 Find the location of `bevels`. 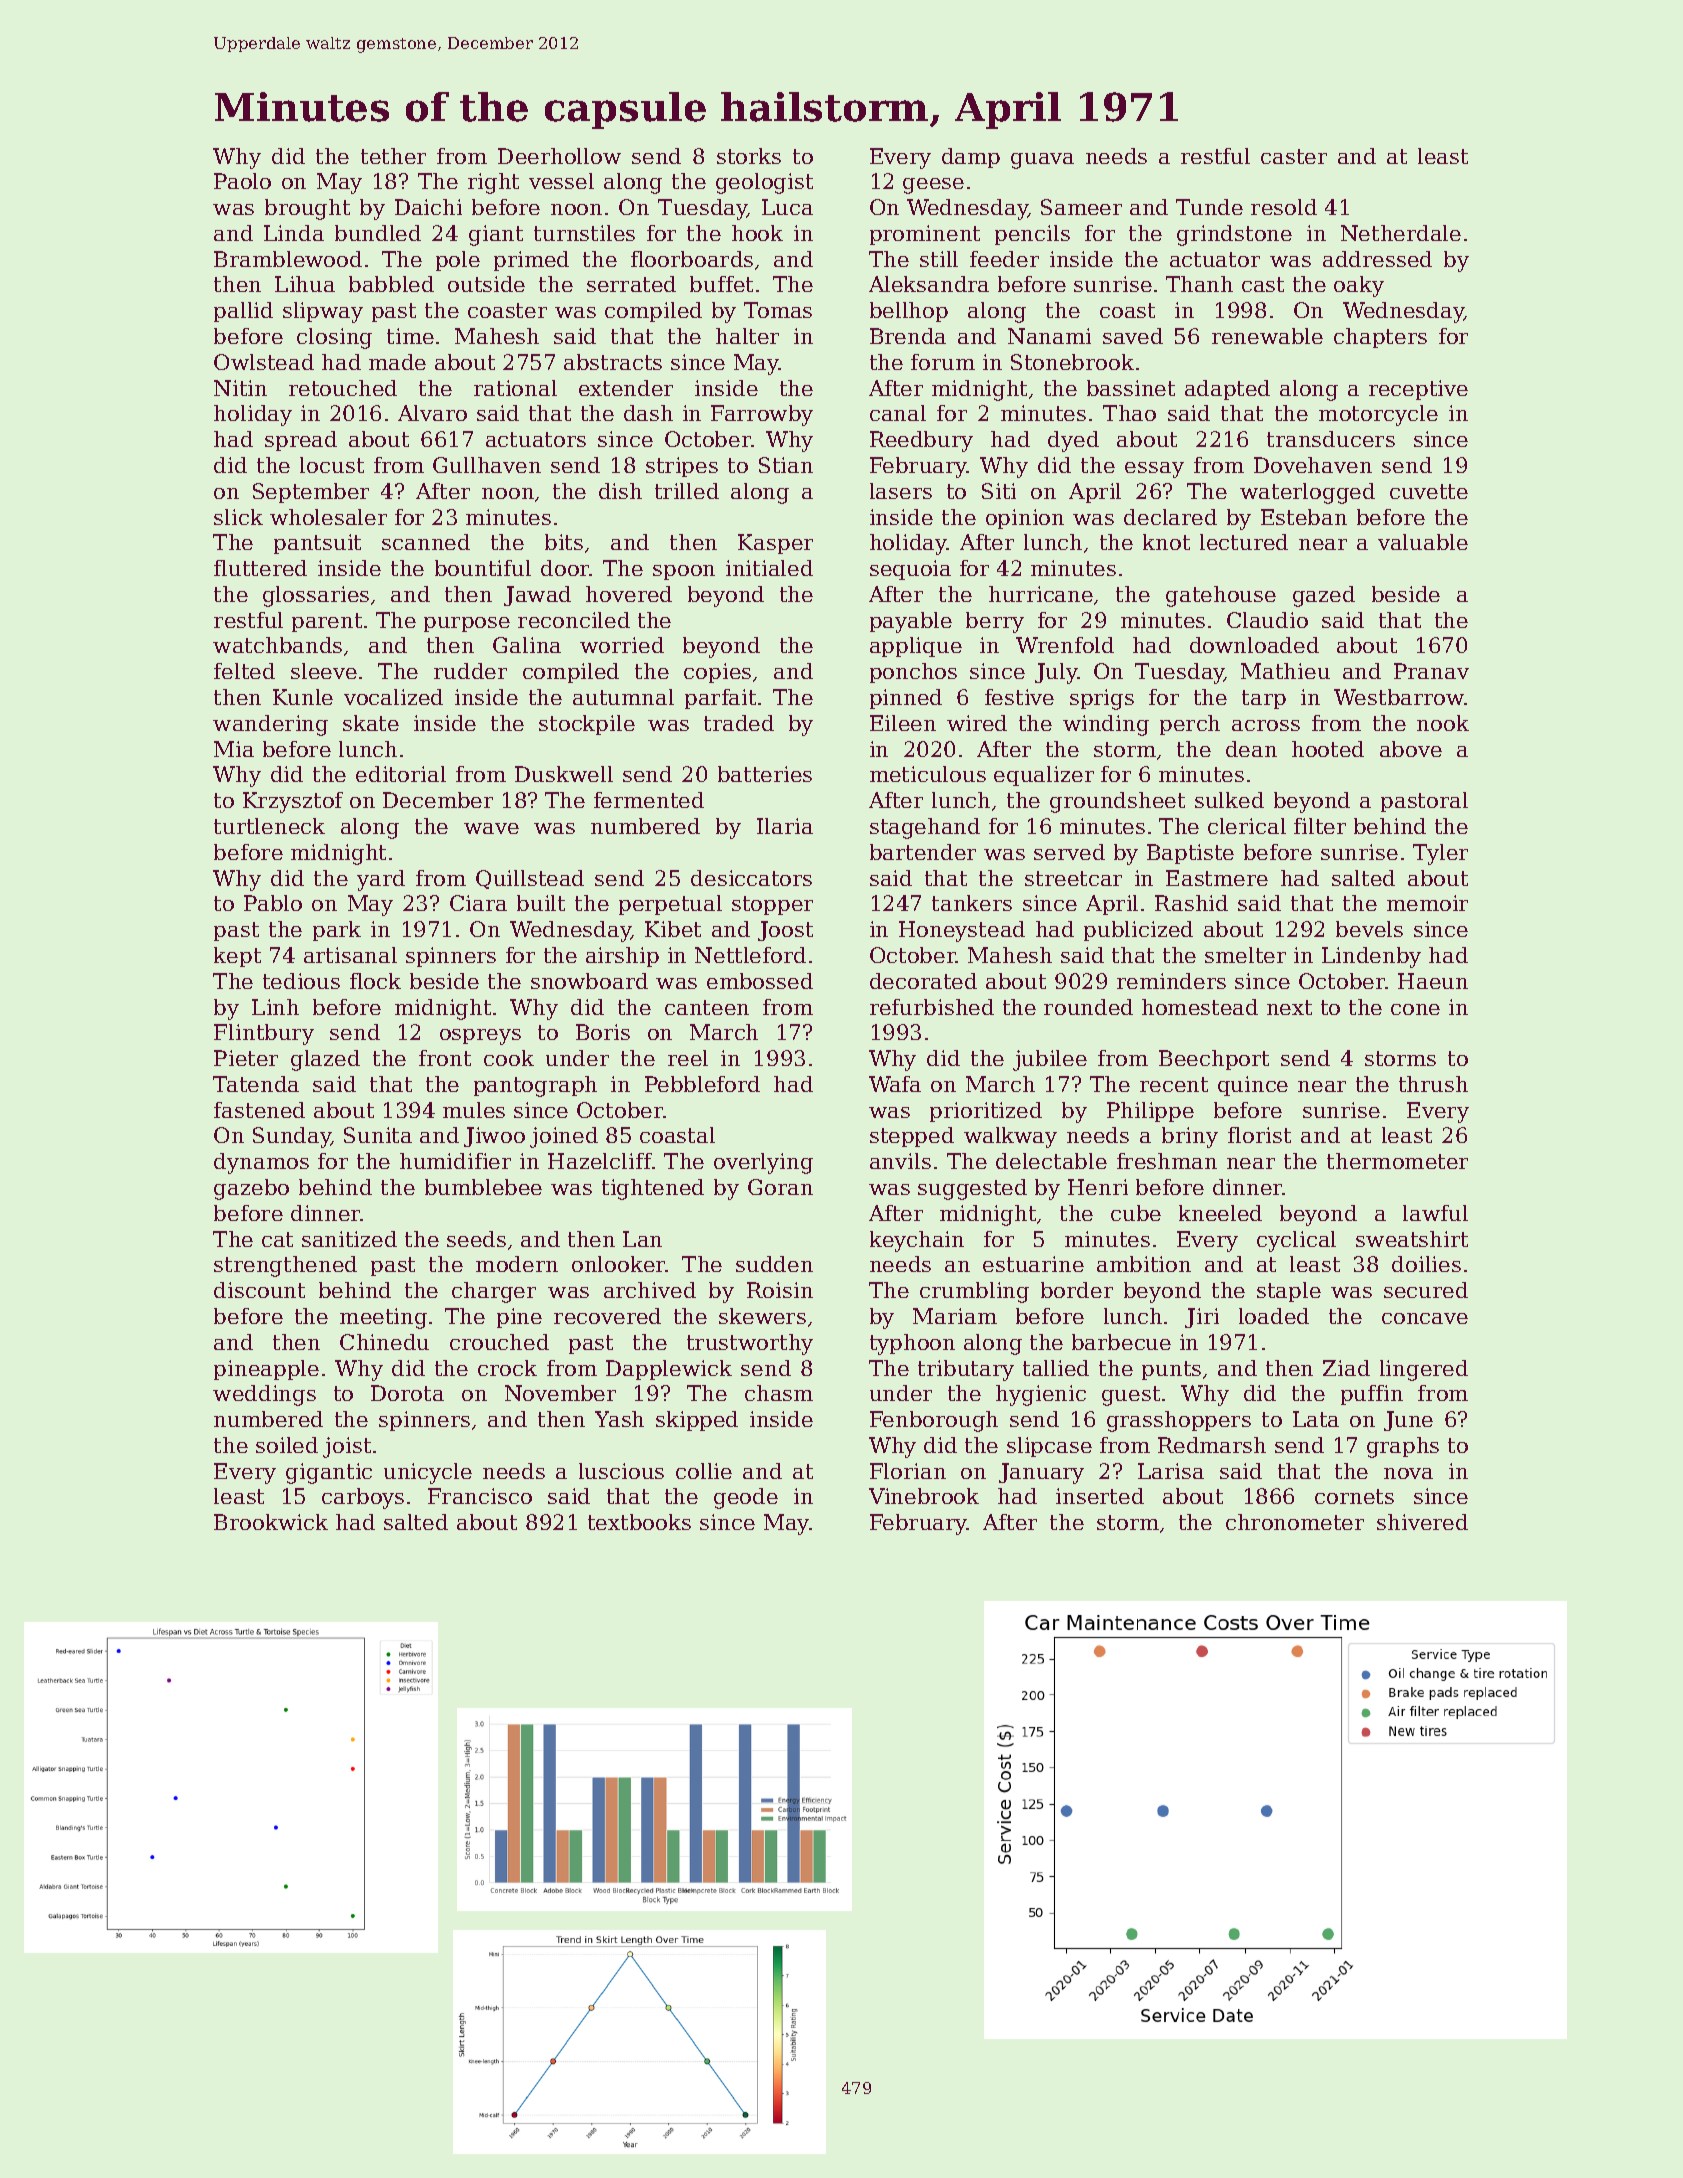

bevels is located at coordinates (1369, 929).
